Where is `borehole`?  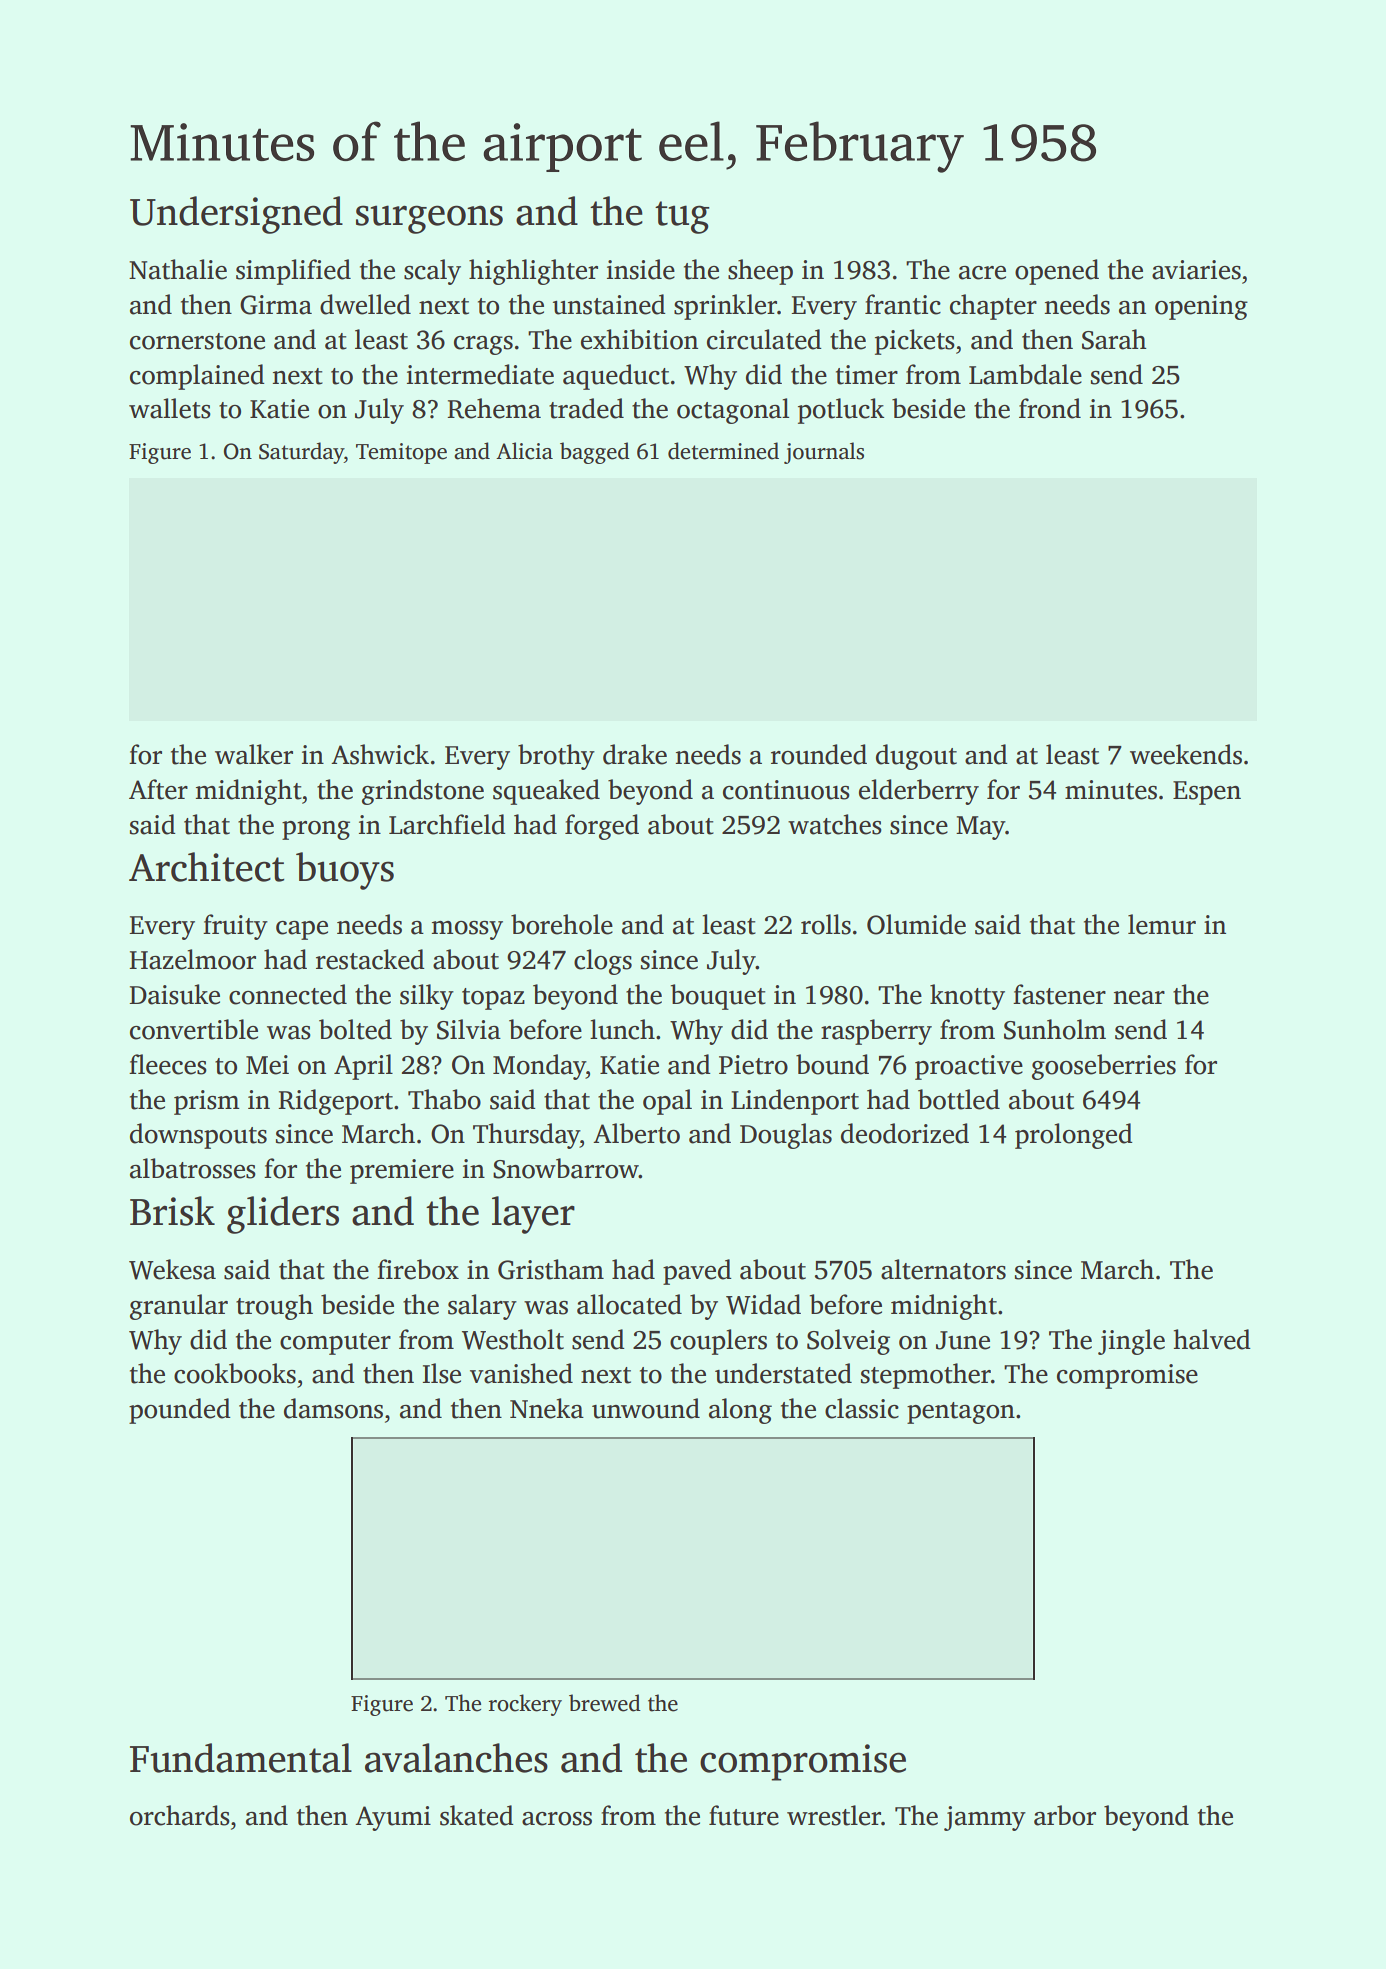
borehole is located at coordinates (562, 924).
